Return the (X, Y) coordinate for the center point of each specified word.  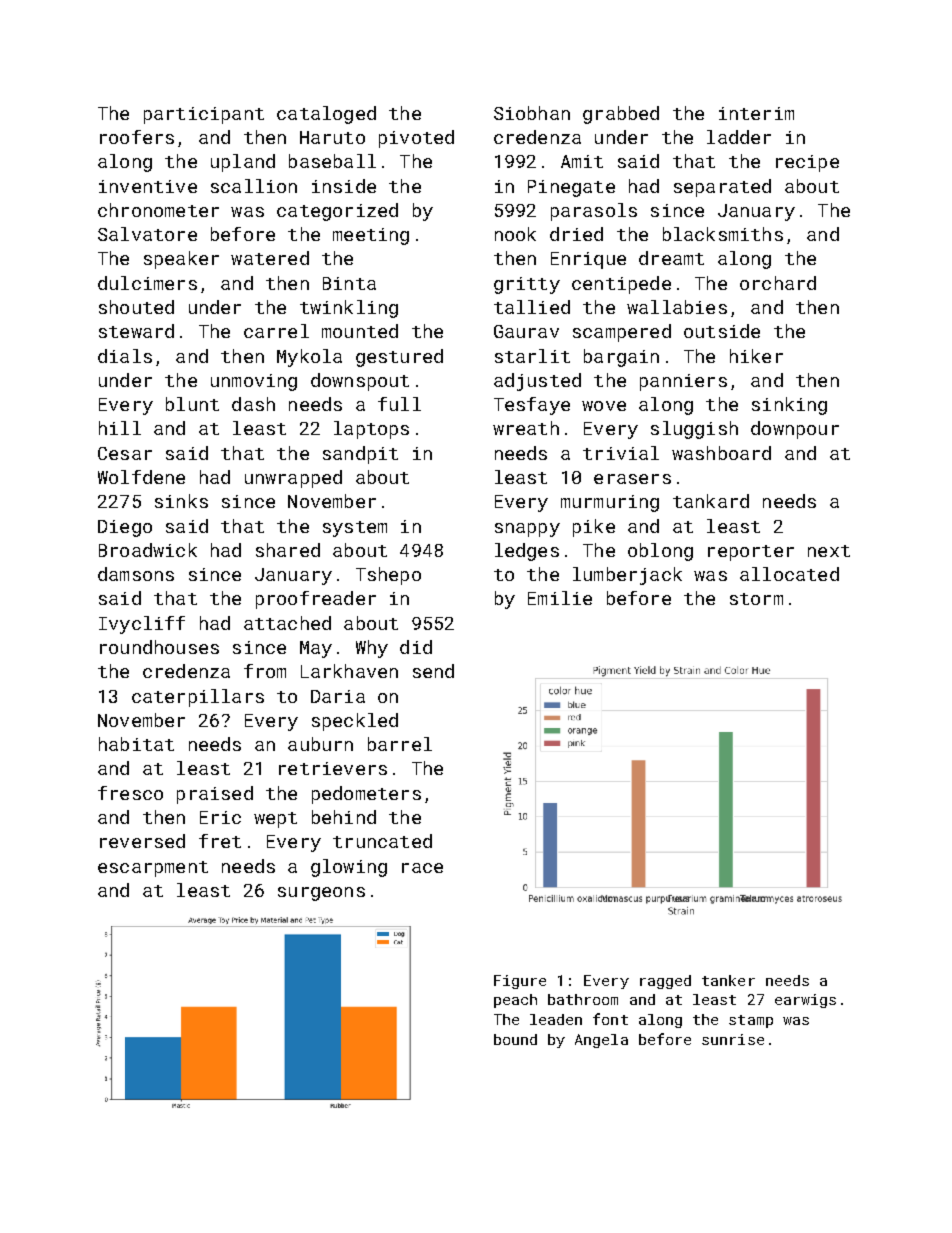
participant (204, 115)
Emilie (560, 598)
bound (515, 1039)
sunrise (733, 1039)
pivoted (416, 139)
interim (756, 113)
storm (756, 599)
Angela (601, 1041)
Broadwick (148, 550)
